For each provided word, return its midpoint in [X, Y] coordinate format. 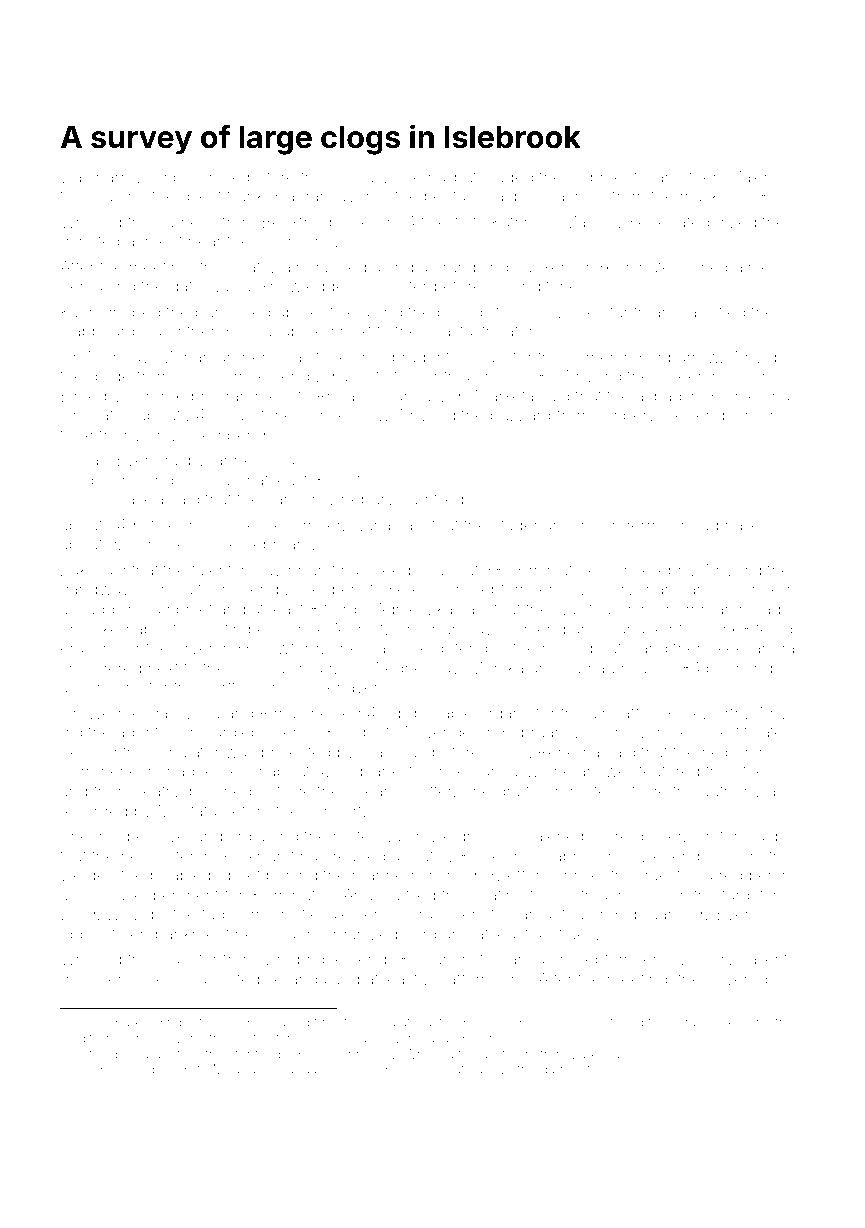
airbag [658, 398]
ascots [364, 376]
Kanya [522, 961]
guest [660, 877]
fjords [344, 610]
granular [671, 591]
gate [186, 288]
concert [333, 811]
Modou [234, 1069]
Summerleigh [111, 772]
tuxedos [181, 525]
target [743, 897]
